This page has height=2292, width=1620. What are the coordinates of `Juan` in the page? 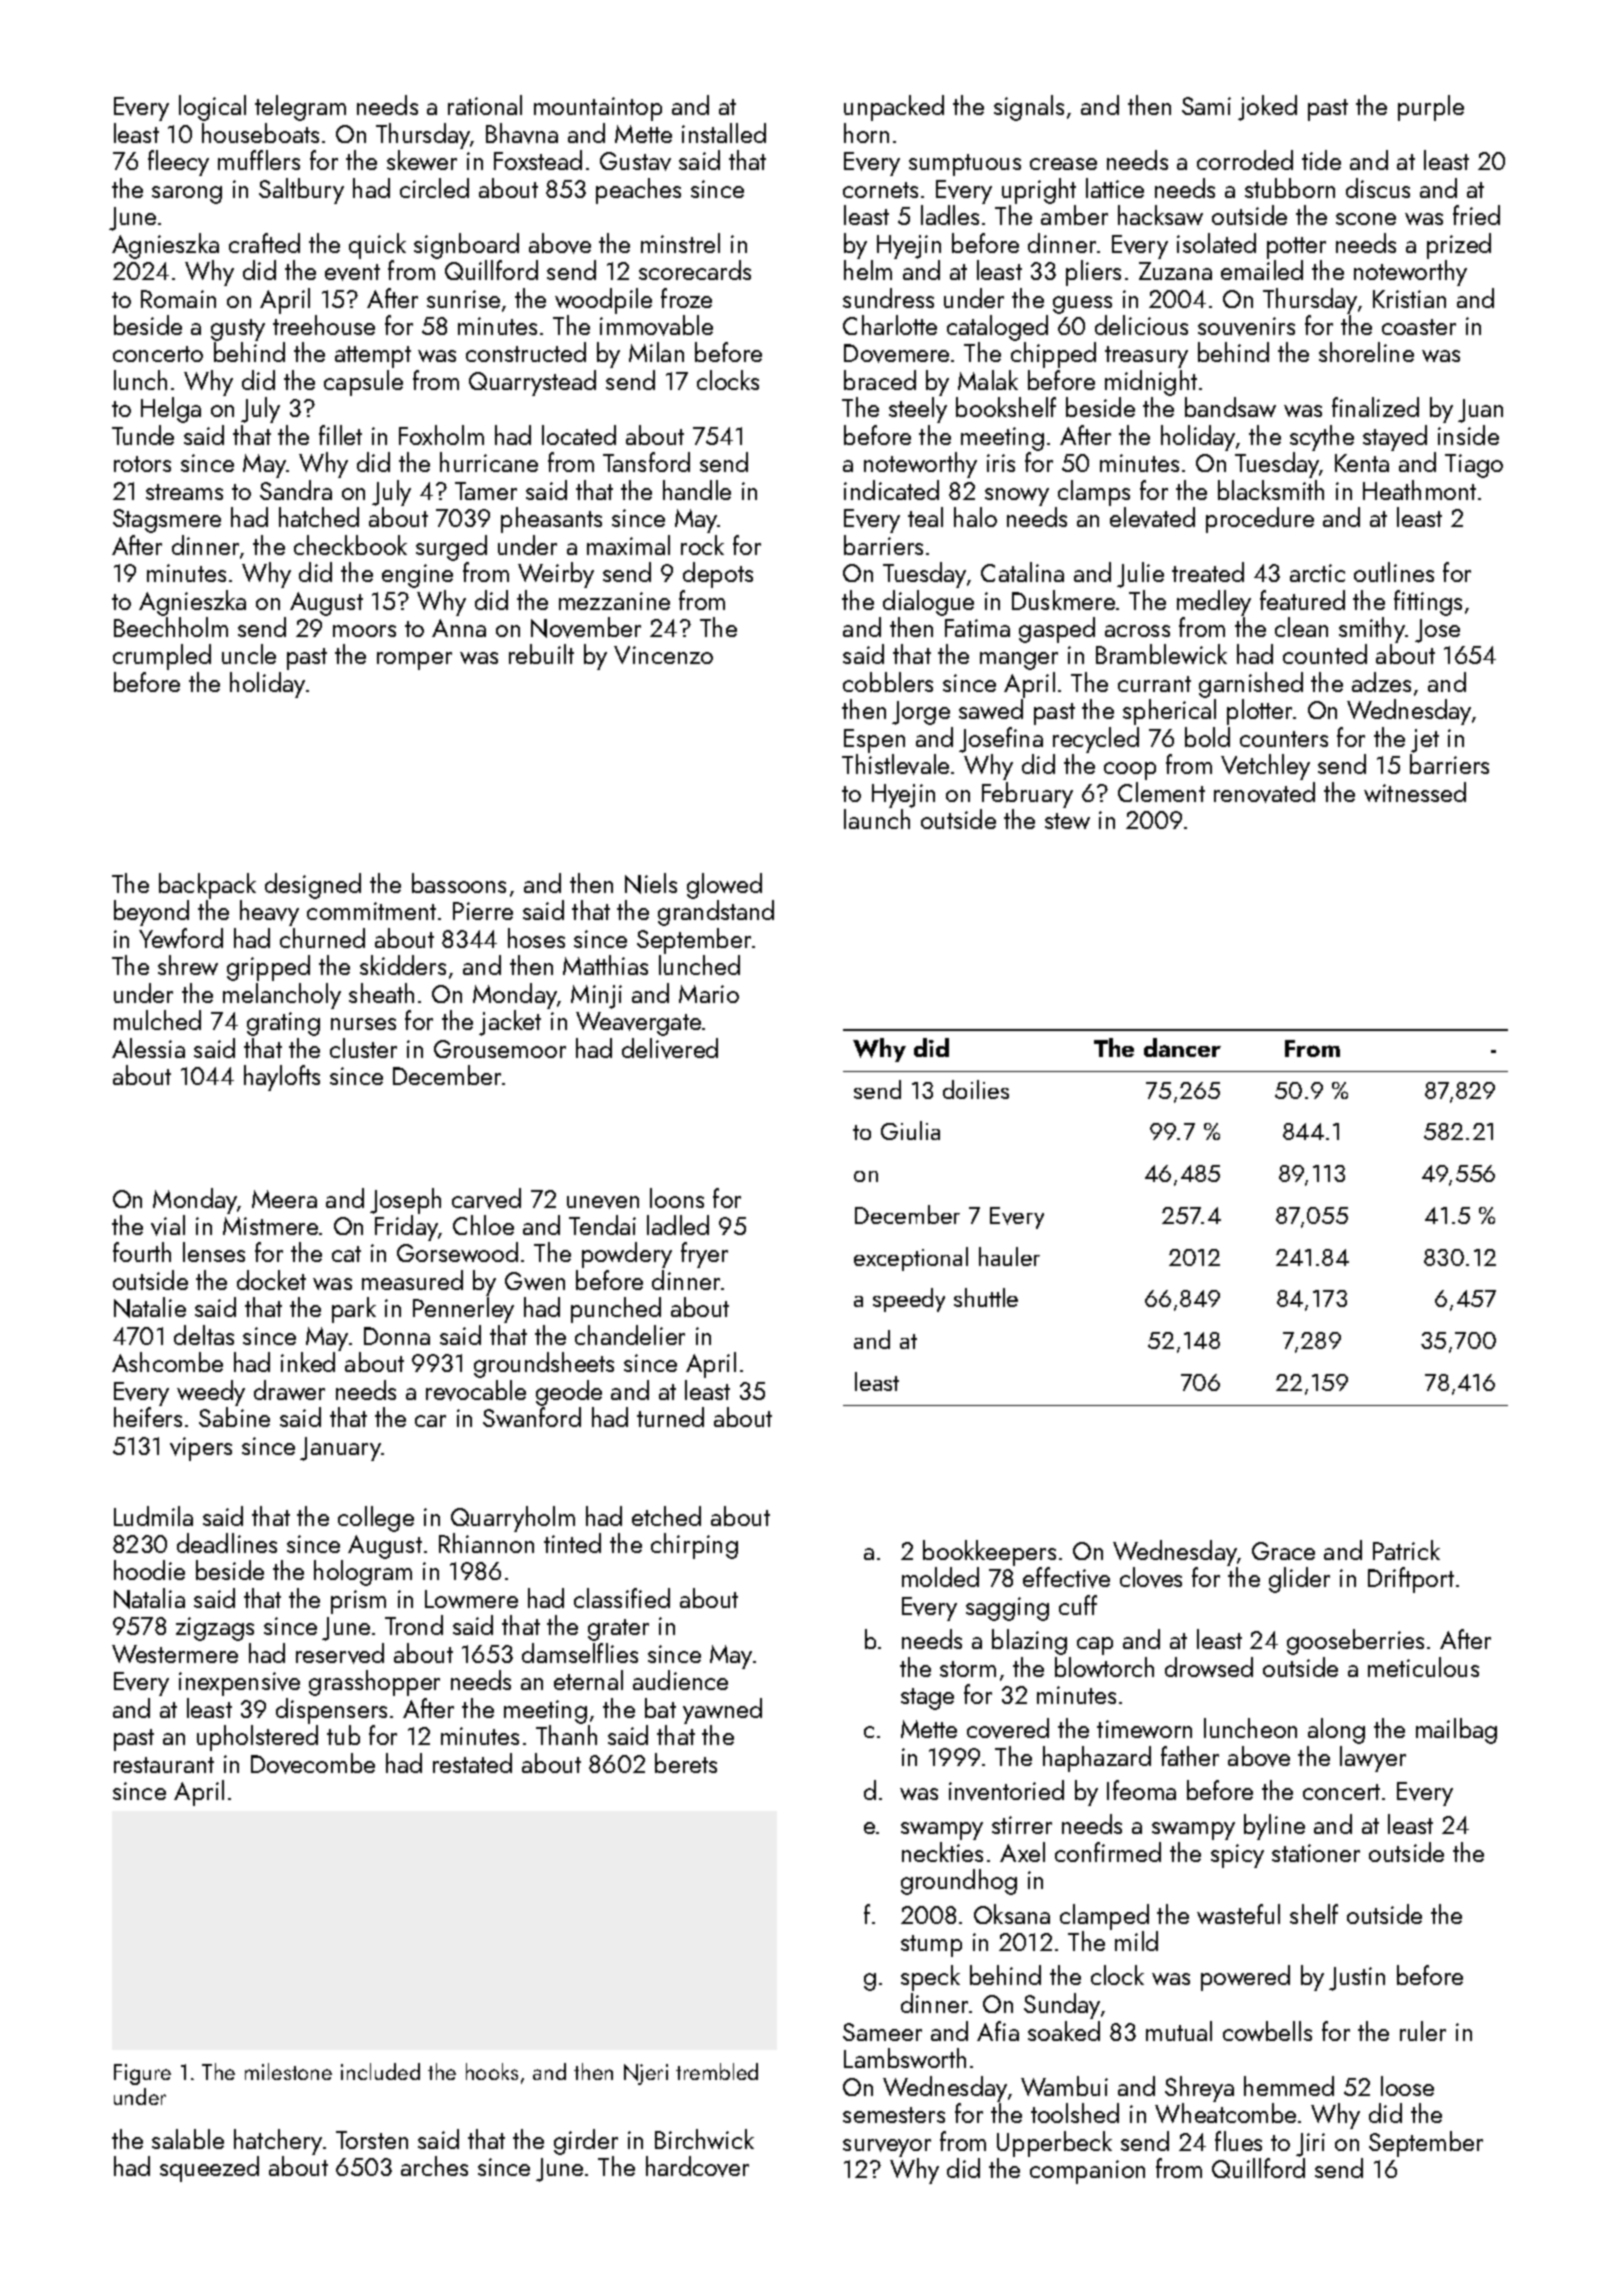 It's located at (1480, 411).
